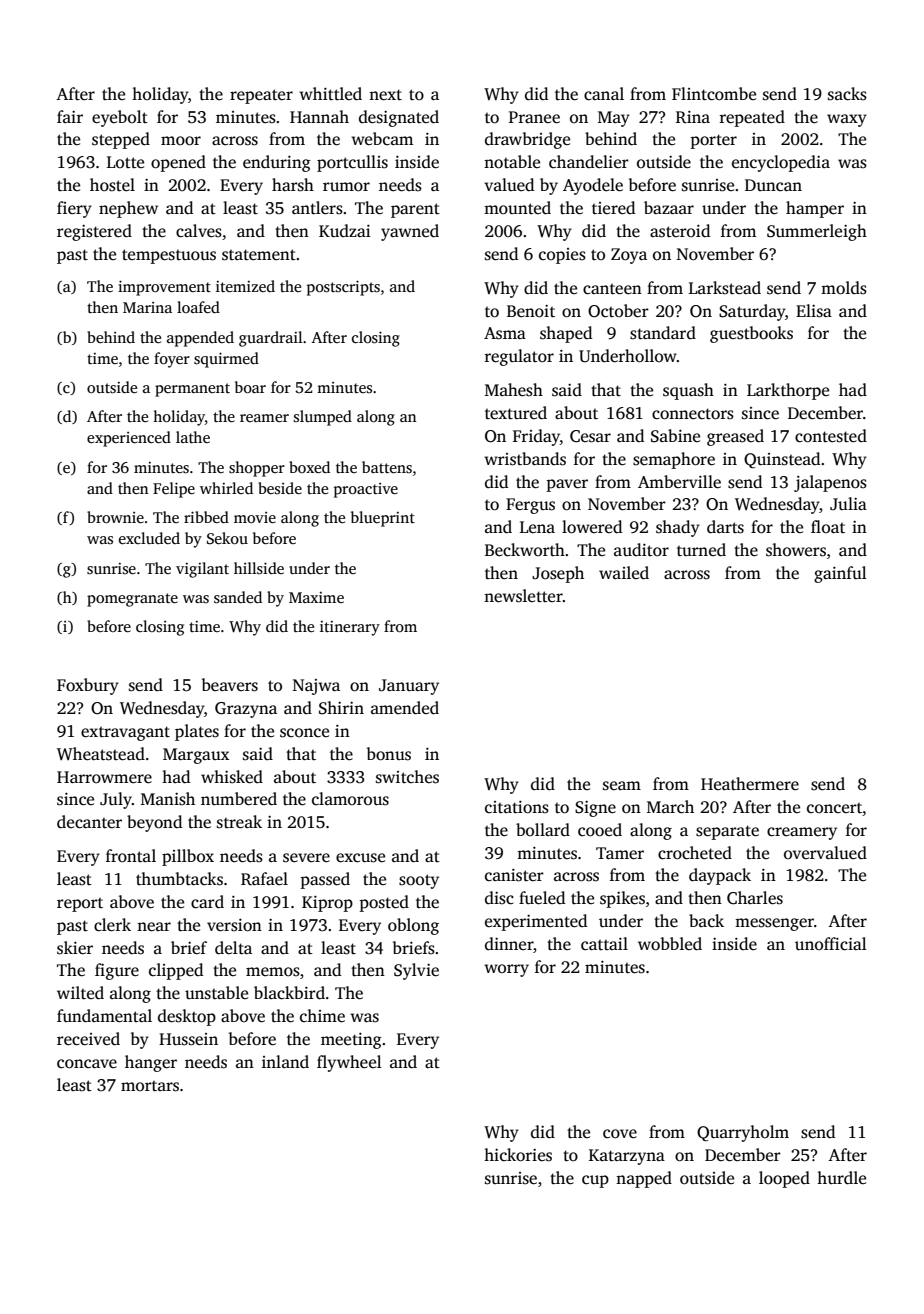 The height and width of the document is (1314, 924). I want to click on molds, so click(844, 288).
